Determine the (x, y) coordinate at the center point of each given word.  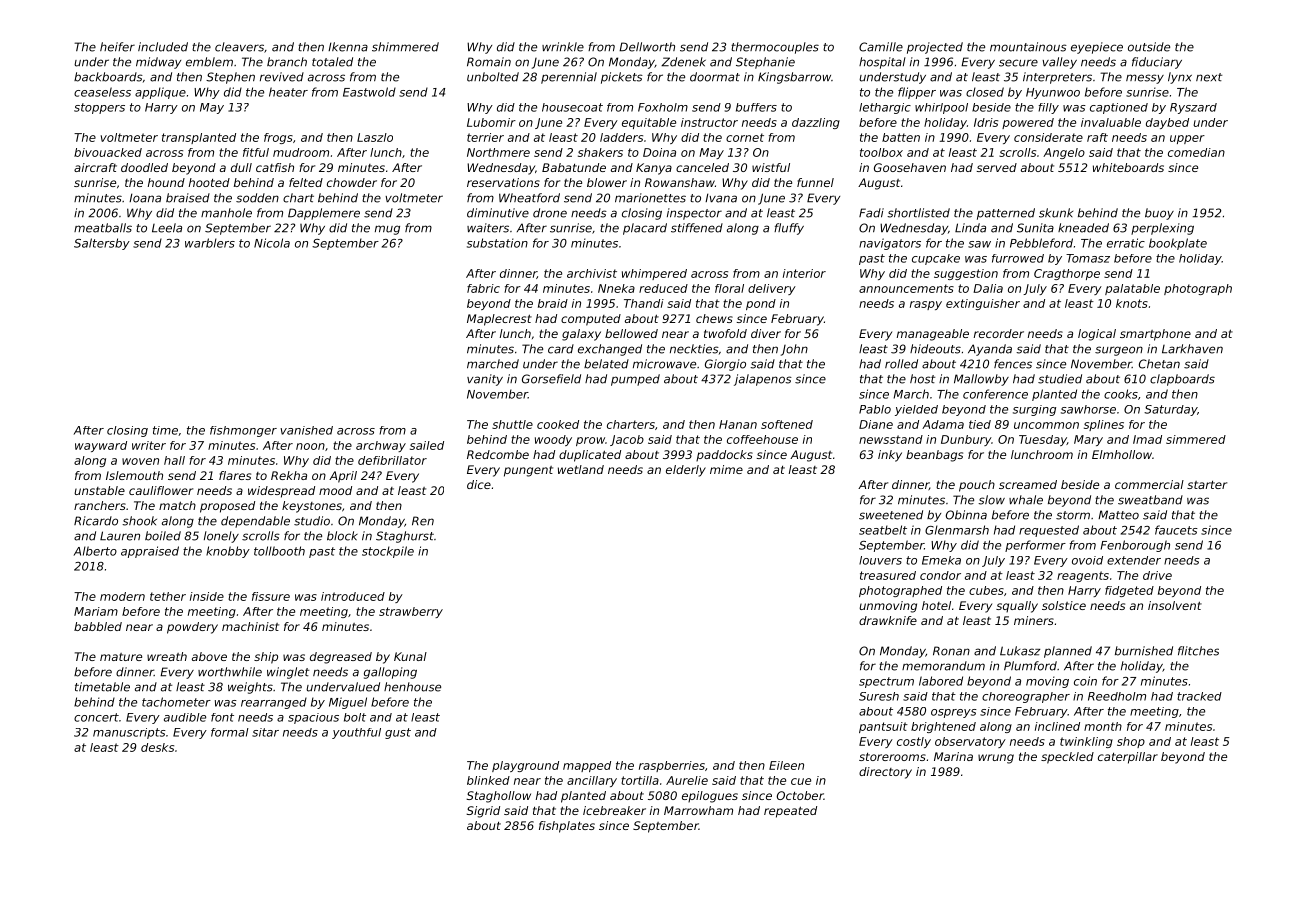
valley (1059, 63)
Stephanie (765, 63)
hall (174, 460)
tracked (1199, 696)
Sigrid (483, 812)
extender (1134, 560)
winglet (288, 673)
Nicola (272, 243)
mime (726, 469)
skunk (1056, 213)
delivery (772, 289)
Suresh (879, 696)
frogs (278, 138)
